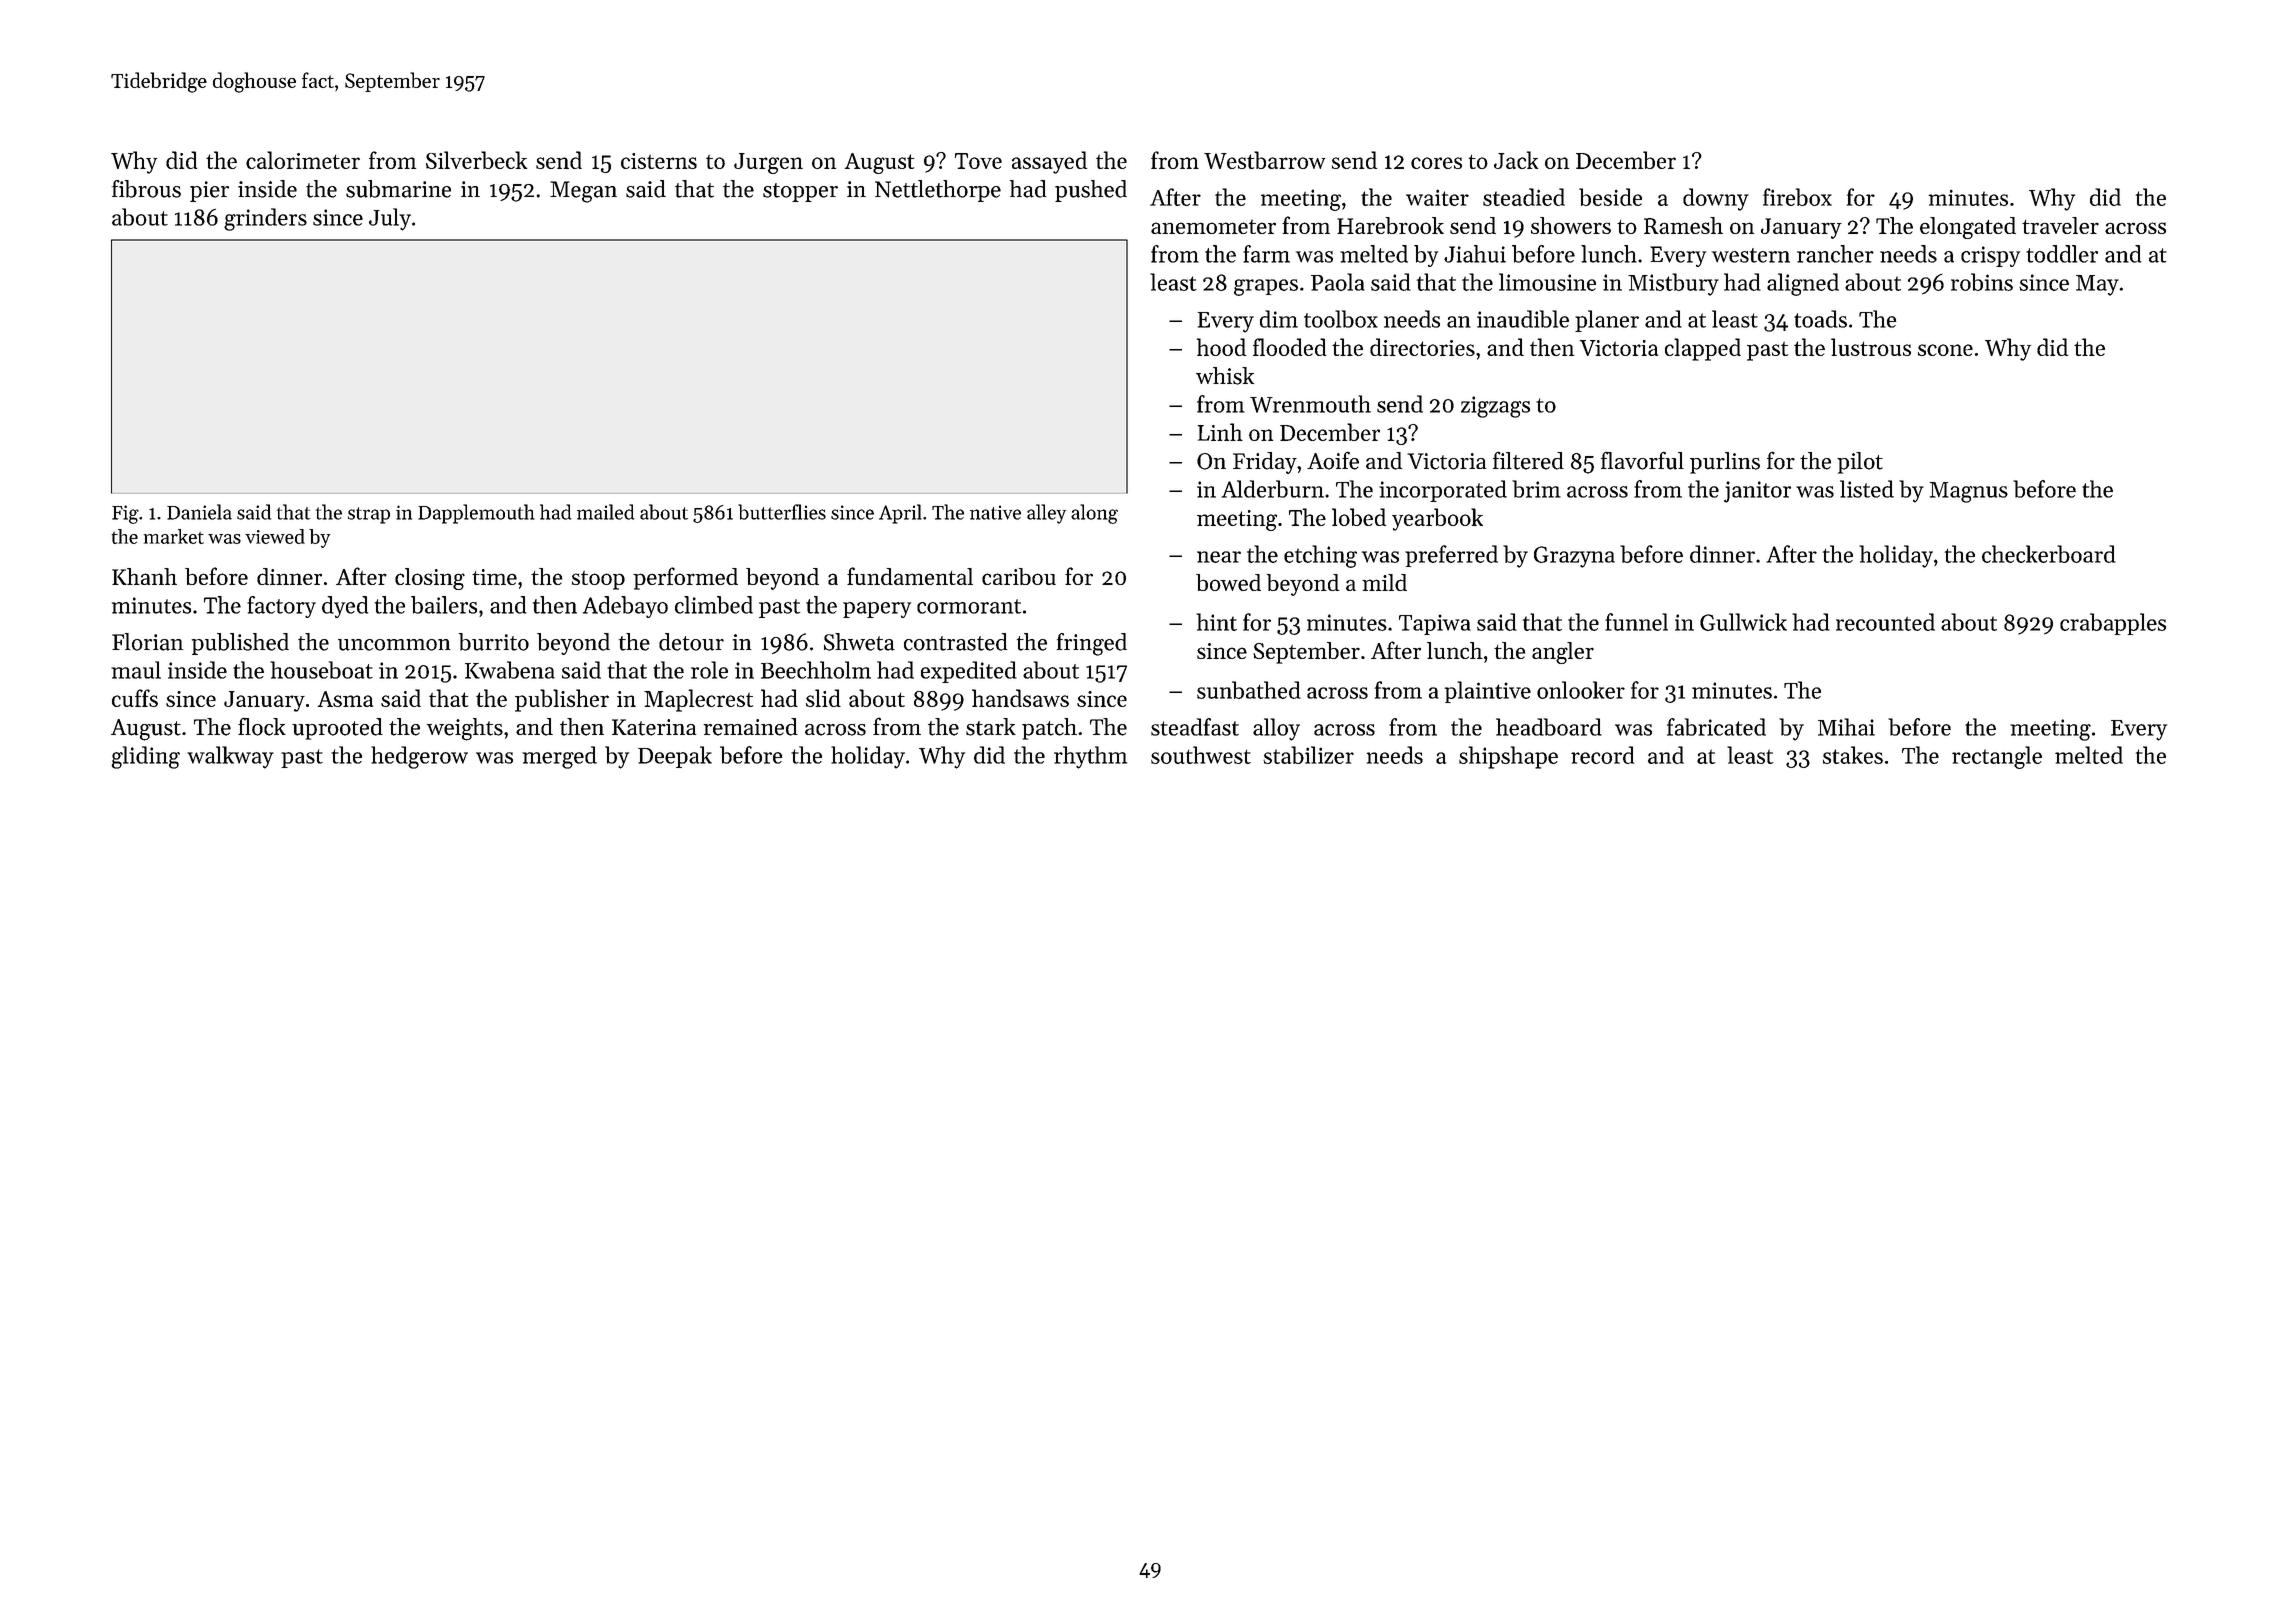 The image size is (2278, 1611). Describe the element at coordinates (1264, 160) in the screenshot. I see `Westbarrow` at that location.
